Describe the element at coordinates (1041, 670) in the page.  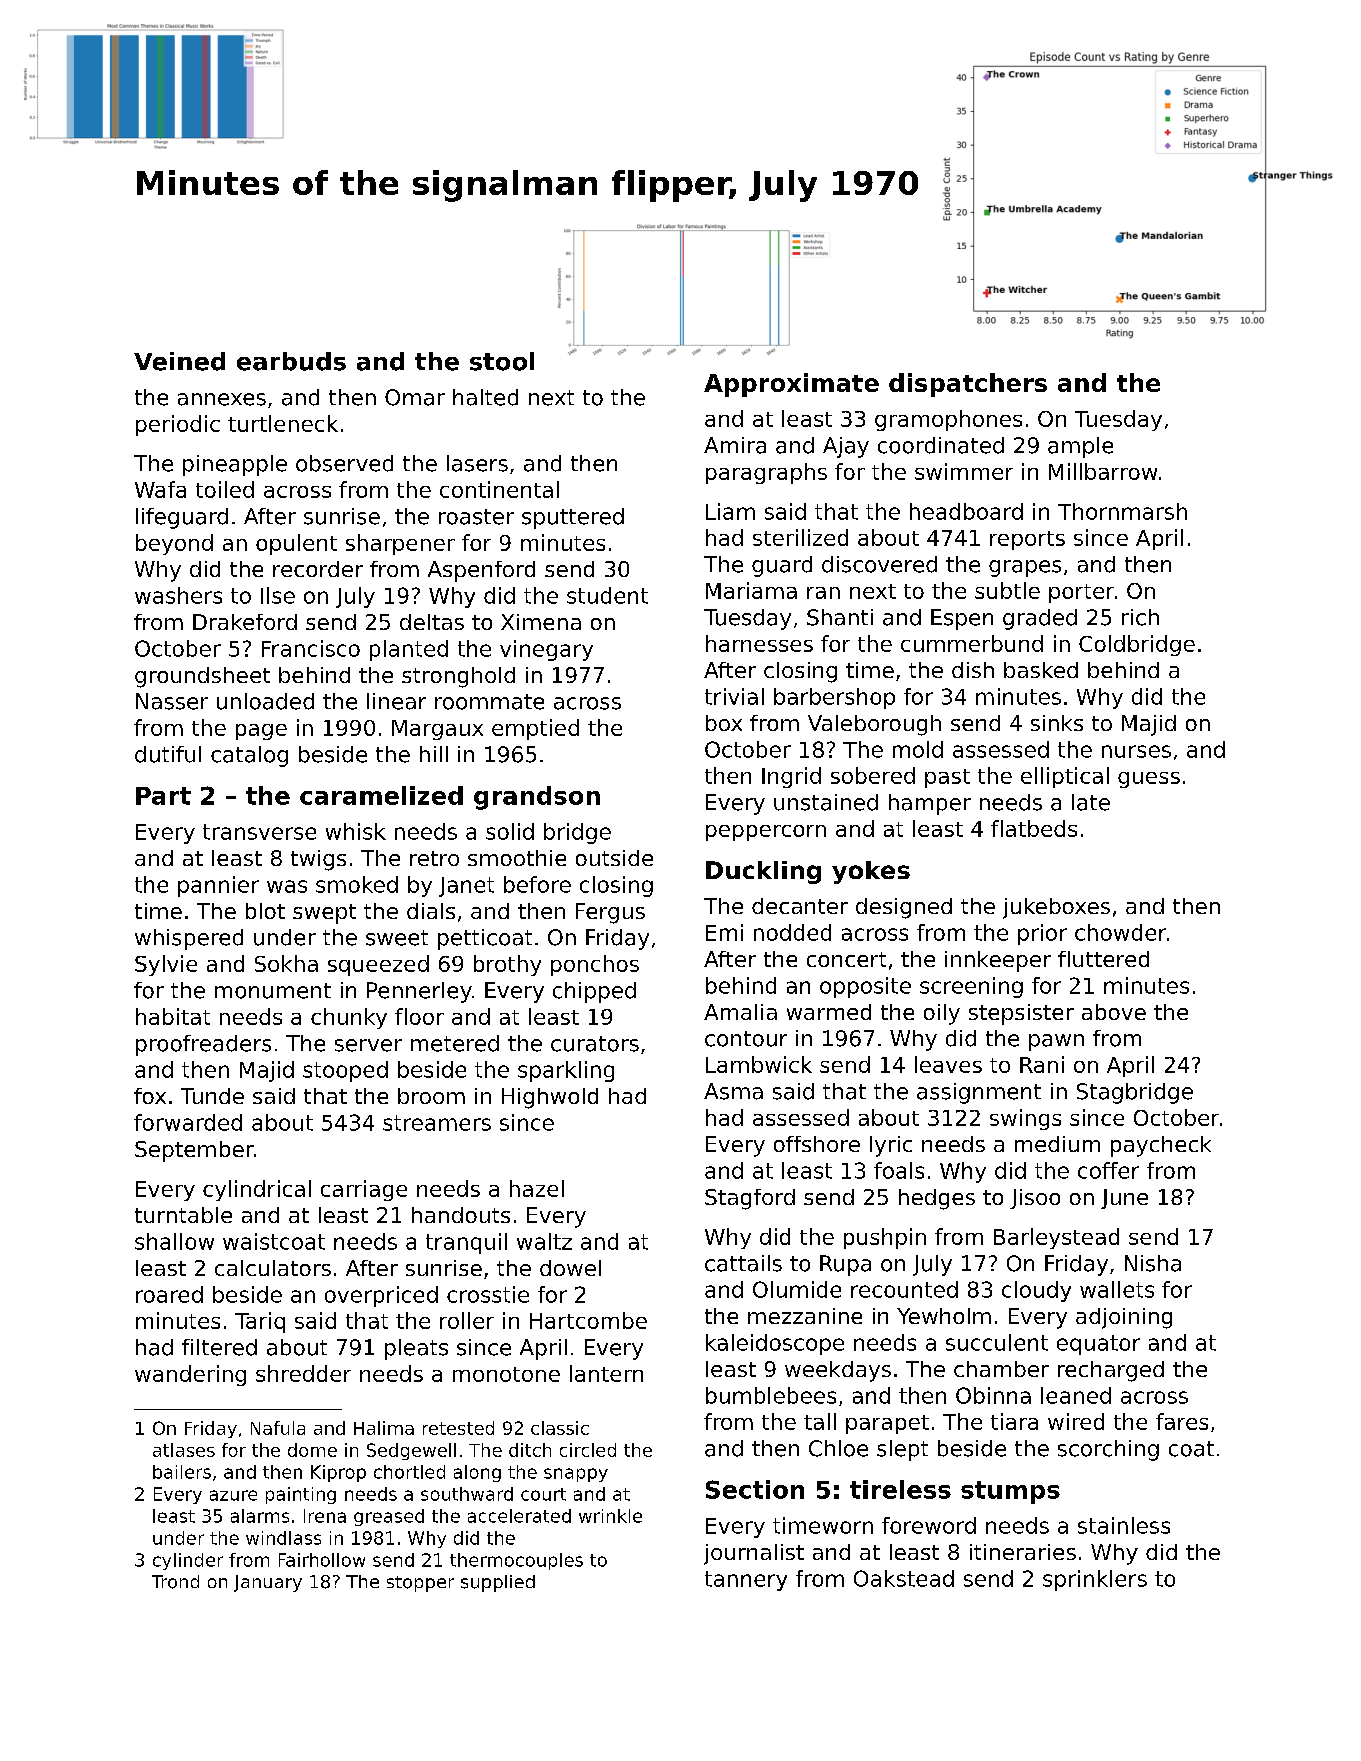
I see `basked` at that location.
